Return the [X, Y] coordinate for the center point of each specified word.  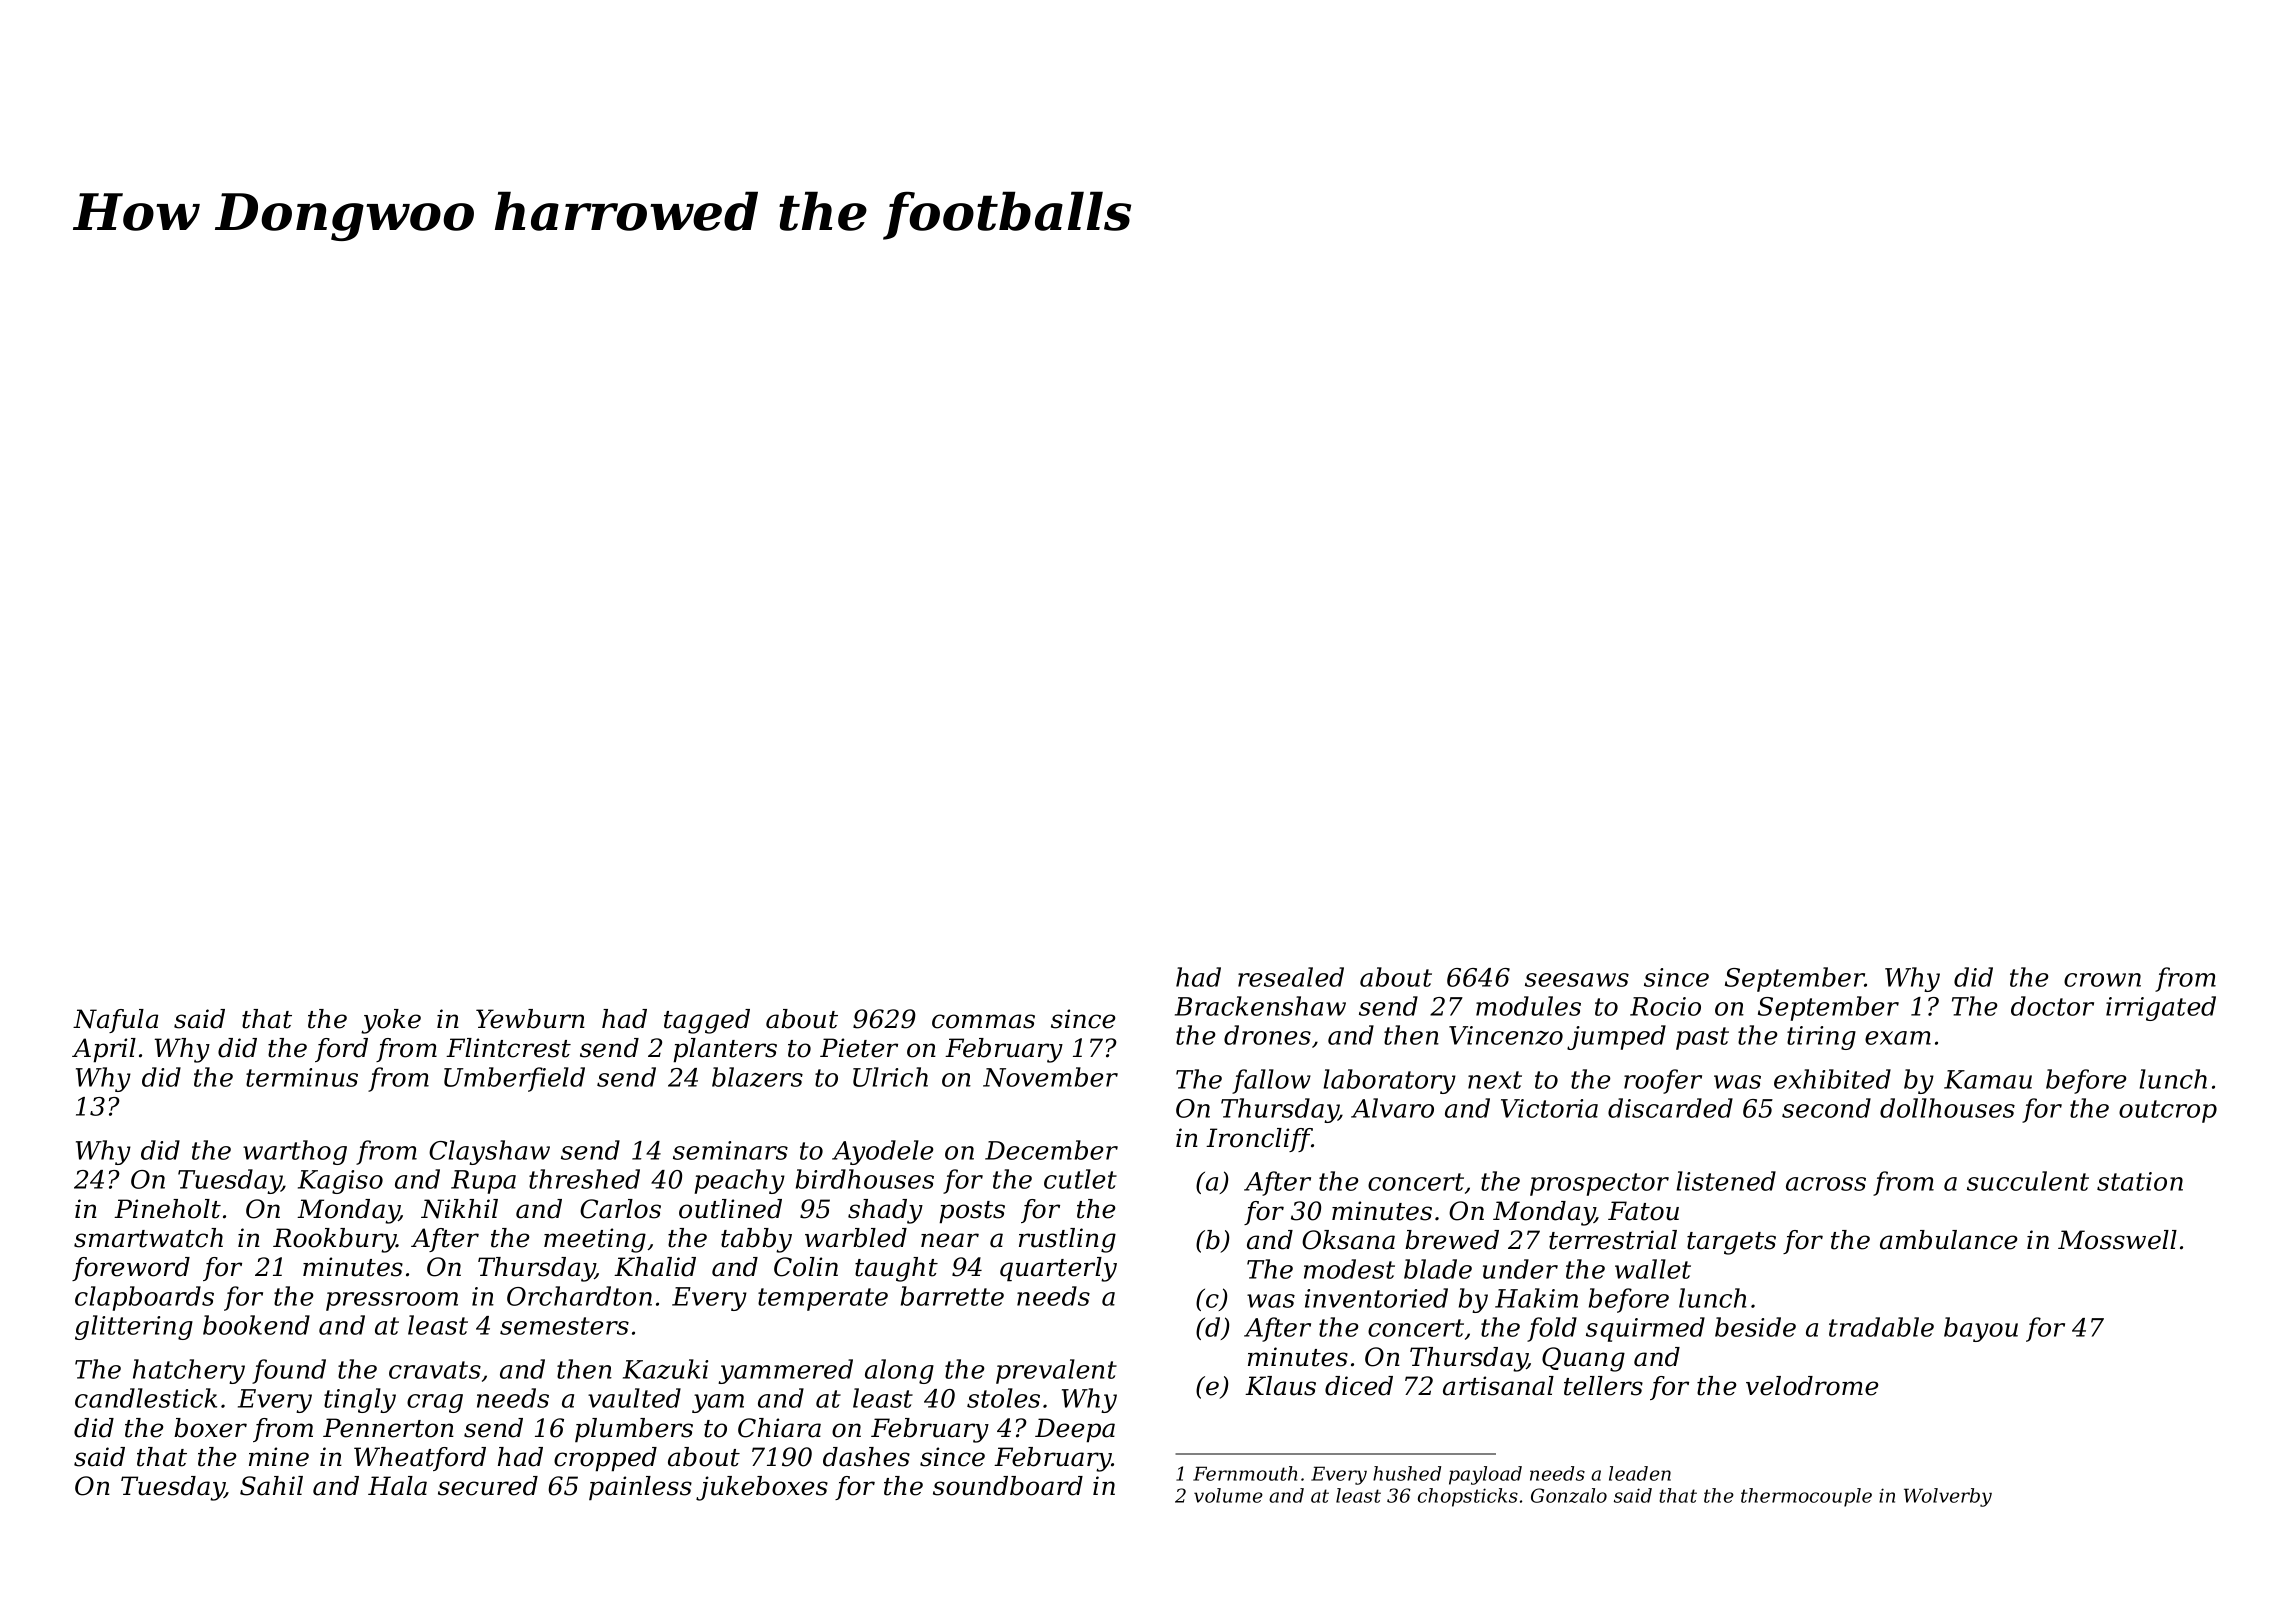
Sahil [271, 1486]
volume [1228, 1495]
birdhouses [865, 1179]
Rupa [483, 1182]
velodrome [1812, 1386]
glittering [134, 1327]
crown [2102, 980]
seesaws [1577, 980]
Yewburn [530, 1019]
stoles [1003, 1398]
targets [1731, 1243]
